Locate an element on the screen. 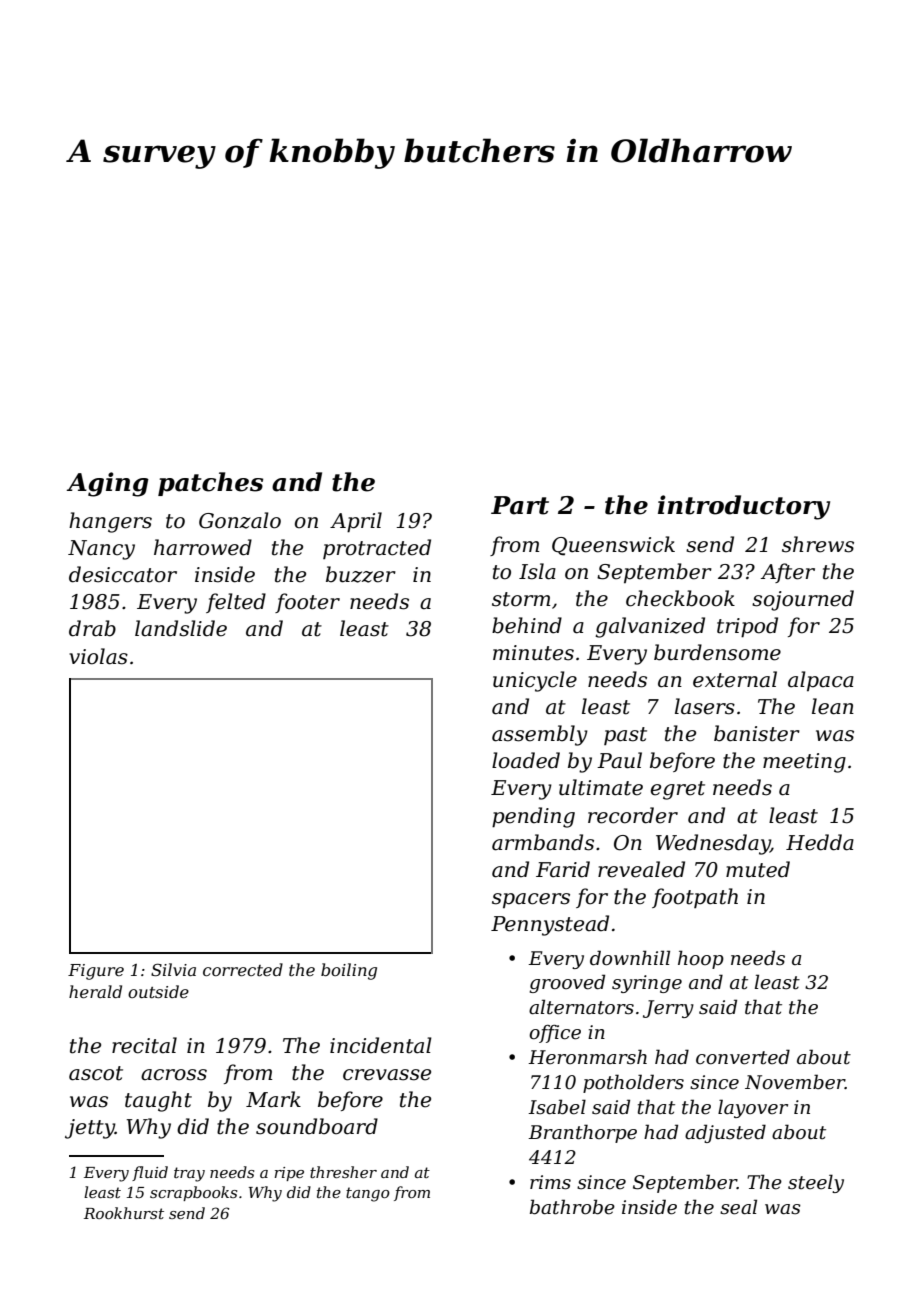 The height and width of the screenshot is (1311, 924). corrected is located at coordinates (243, 969).
